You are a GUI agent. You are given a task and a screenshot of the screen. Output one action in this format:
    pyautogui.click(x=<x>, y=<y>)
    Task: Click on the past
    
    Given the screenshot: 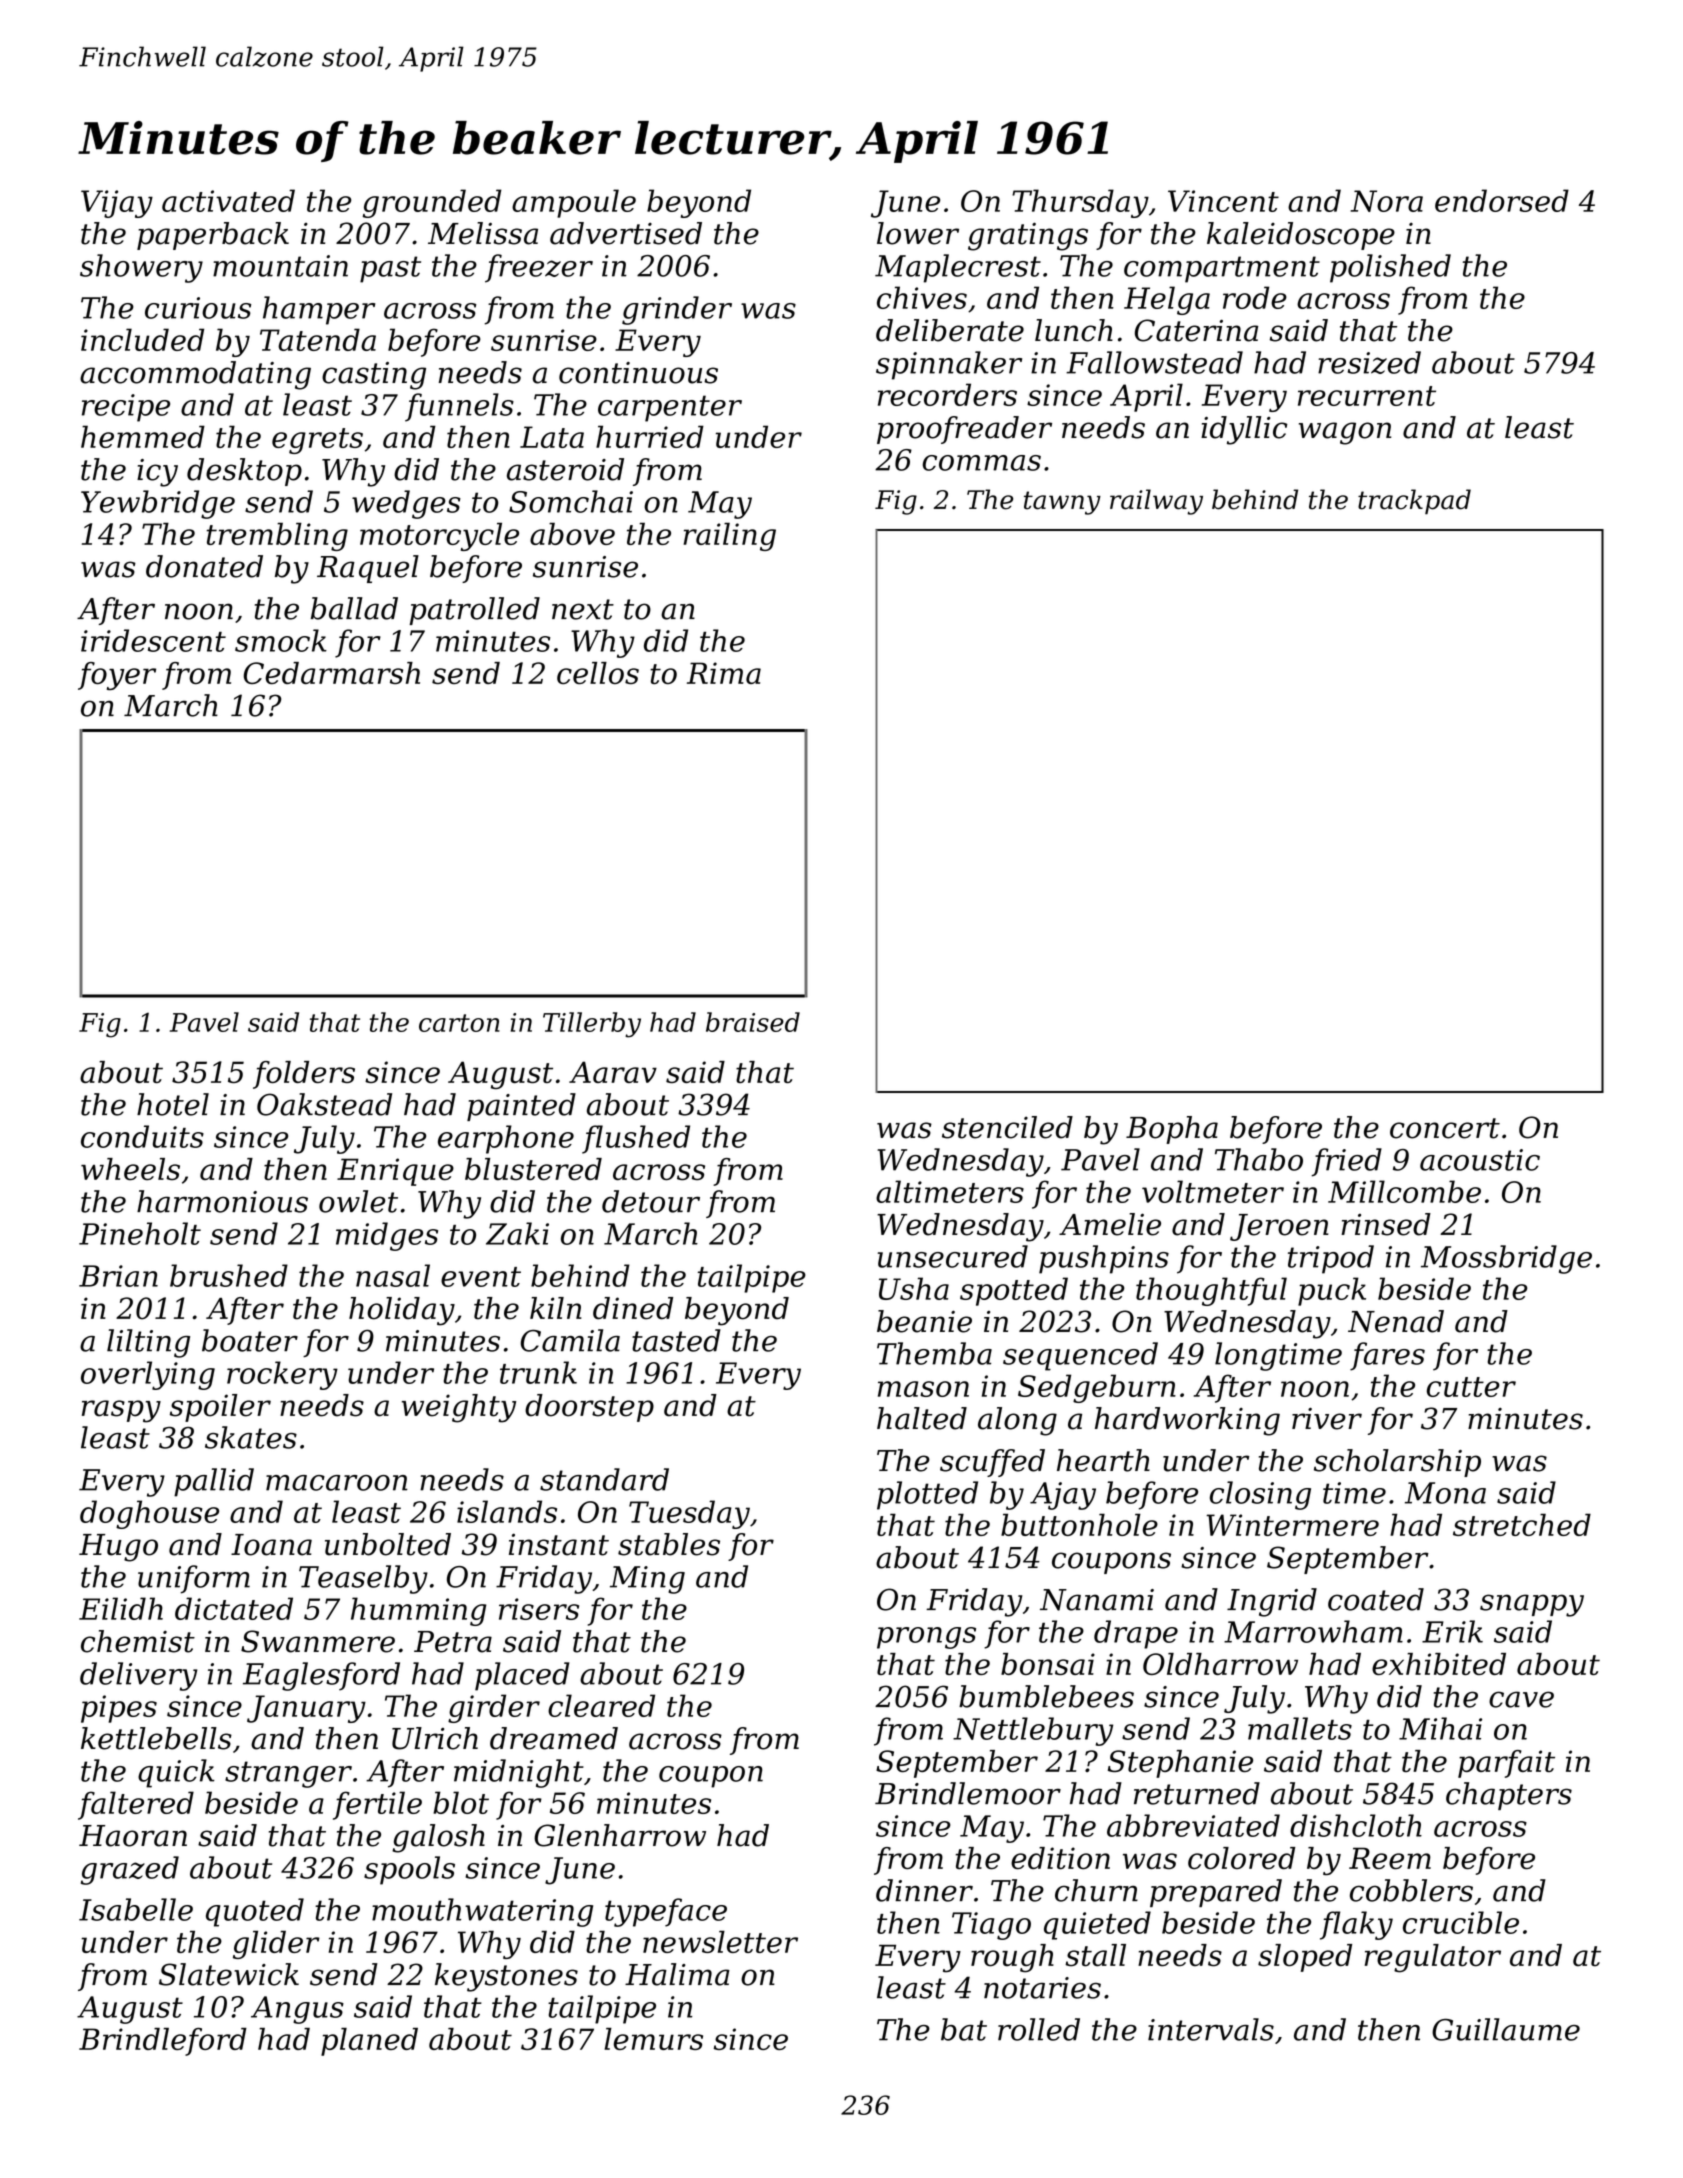 What is the action you would take?
    pyautogui.click(x=390, y=269)
